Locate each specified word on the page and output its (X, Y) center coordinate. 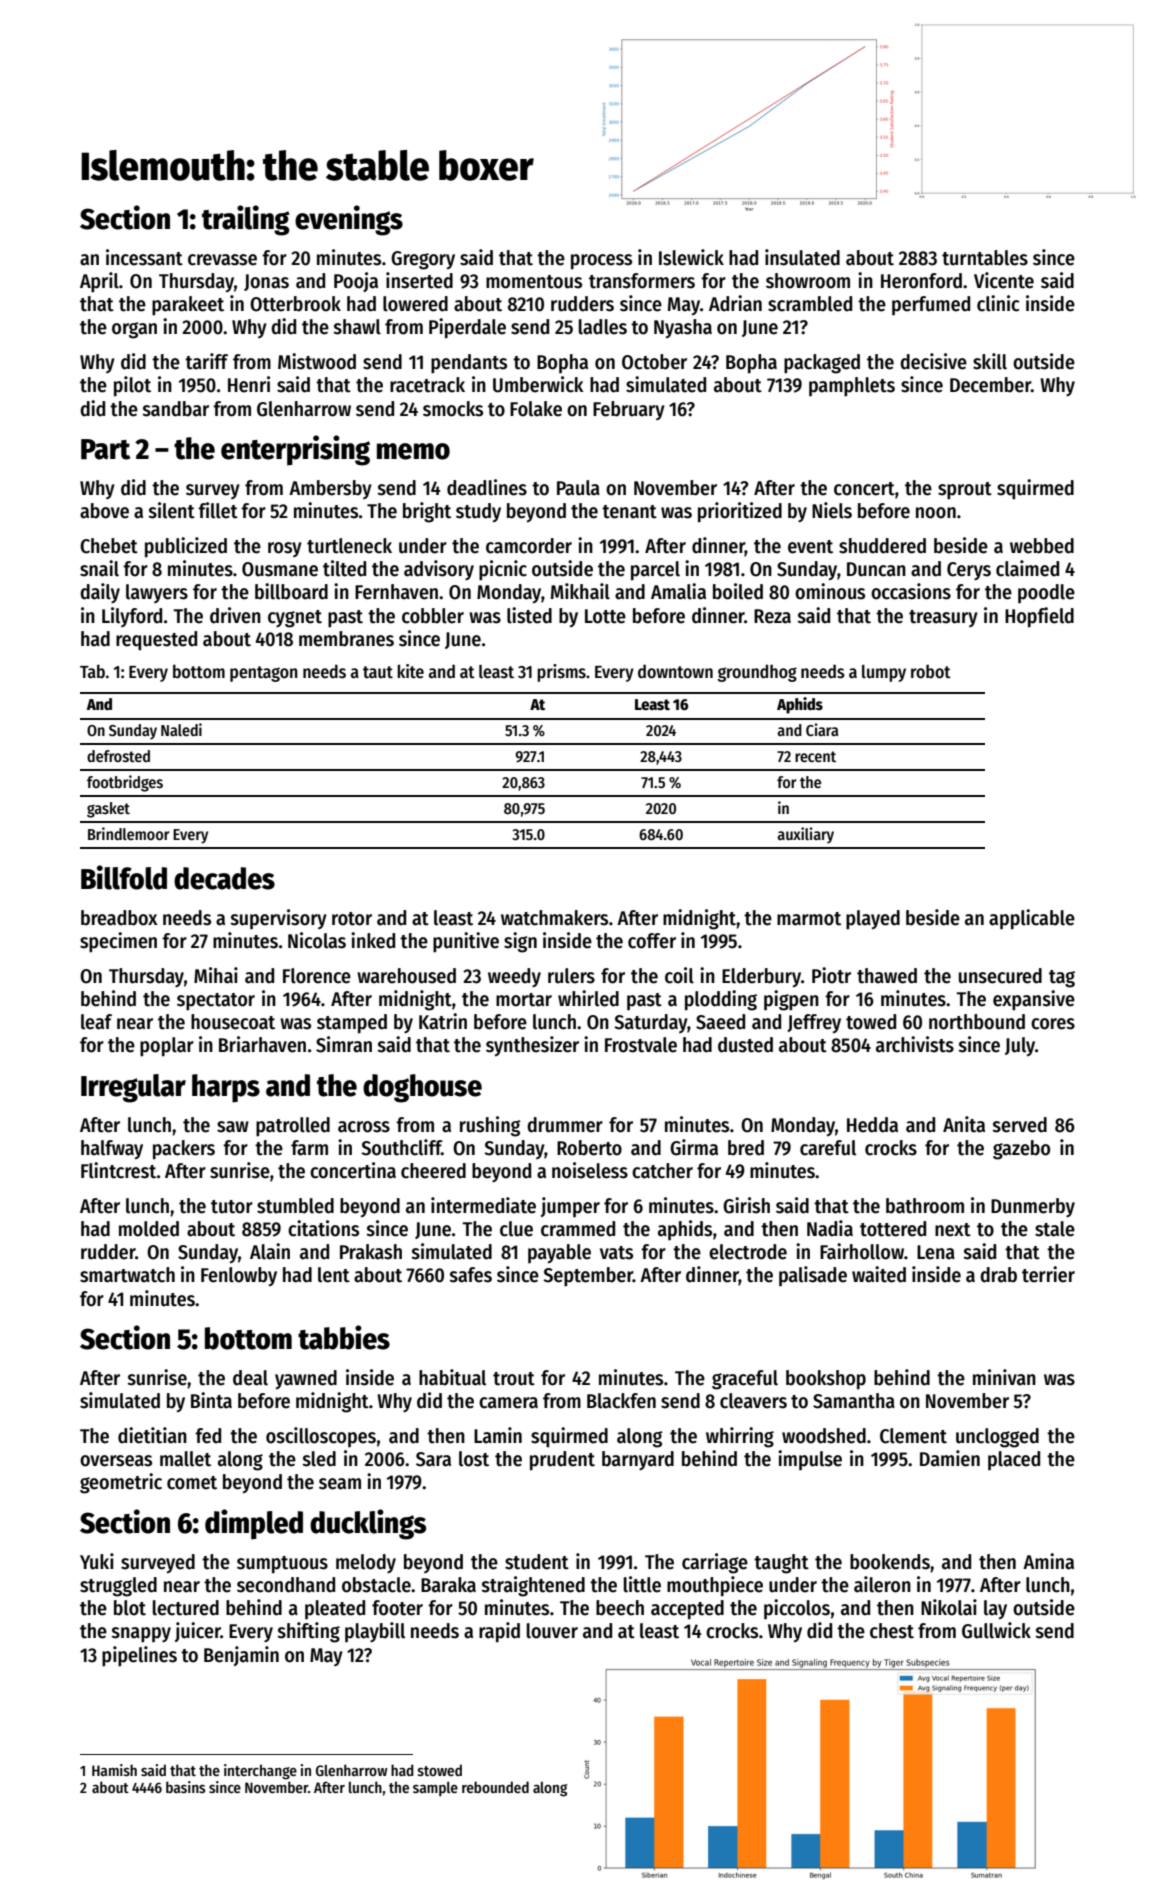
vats (616, 1253)
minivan (1004, 1377)
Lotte (605, 616)
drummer (565, 1125)
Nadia (830, 1228)
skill (990, 361)
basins (185, 1787)
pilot (132, 386)
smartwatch (127, 1275)
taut (378, 672)
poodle (1046, 593)
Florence (317, 976)
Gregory (423, 260)
